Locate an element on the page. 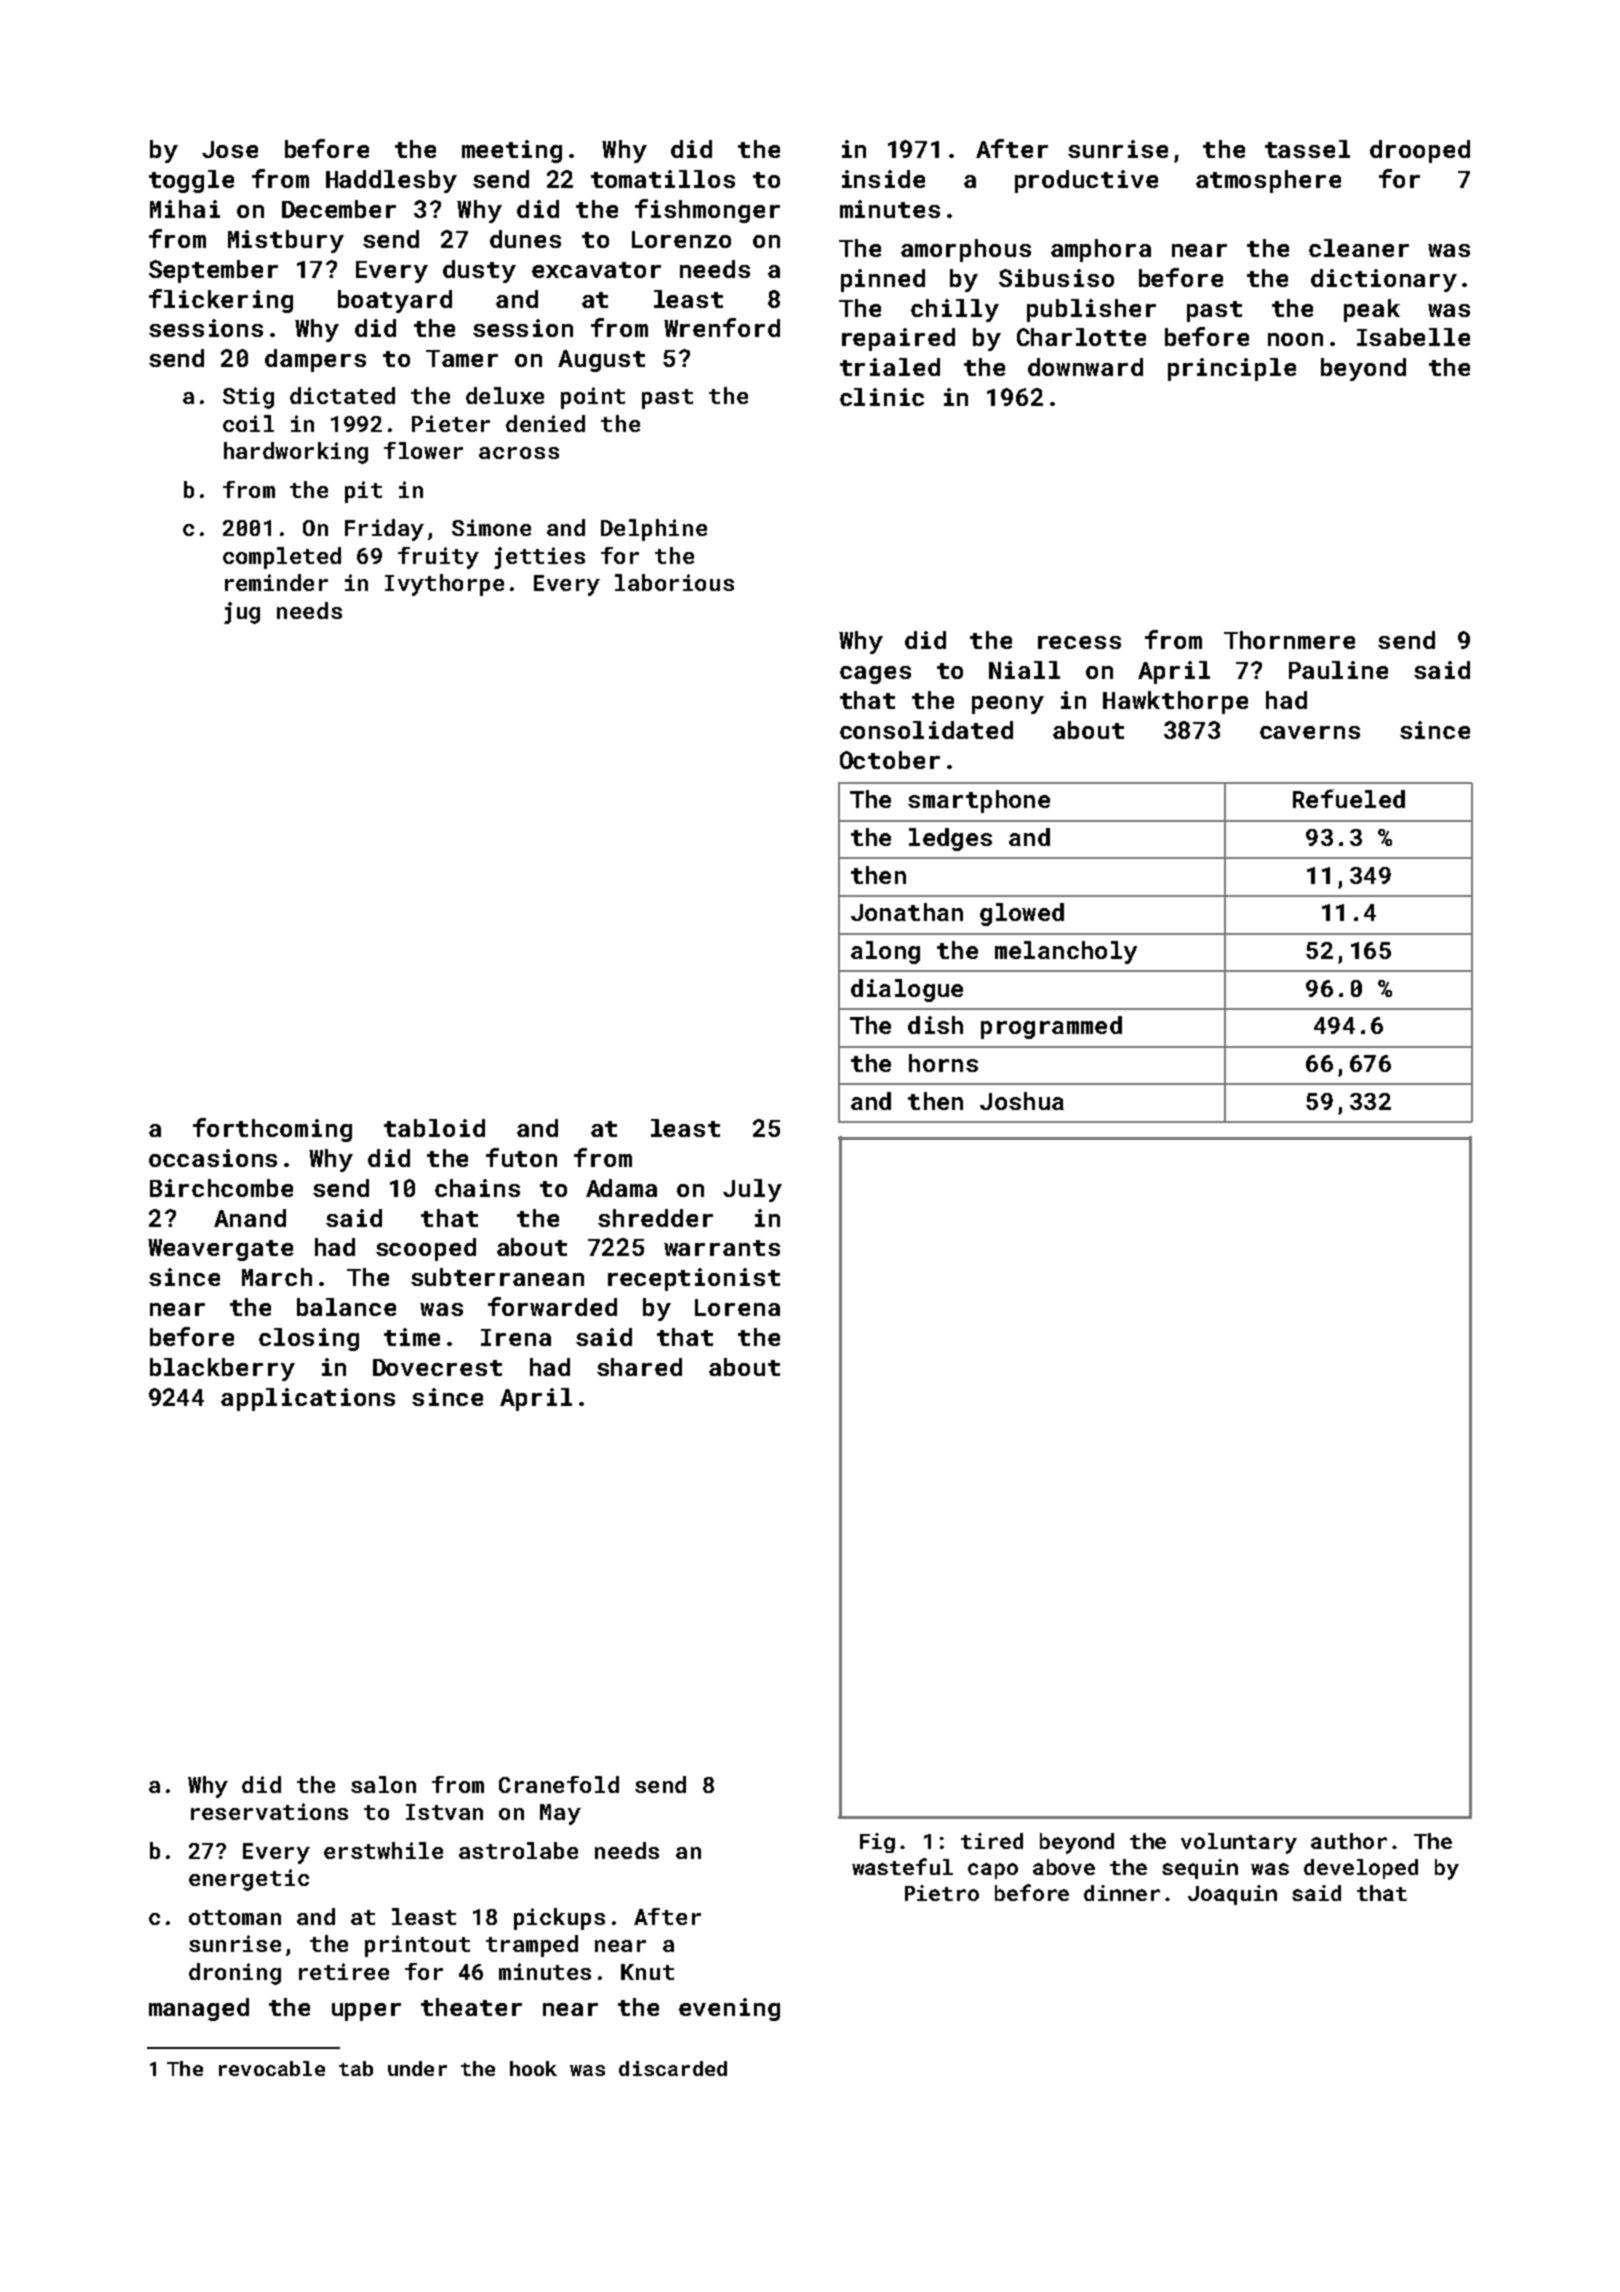 This image has width=1620, height=2292. pit is located at coordinates (363, 492).
